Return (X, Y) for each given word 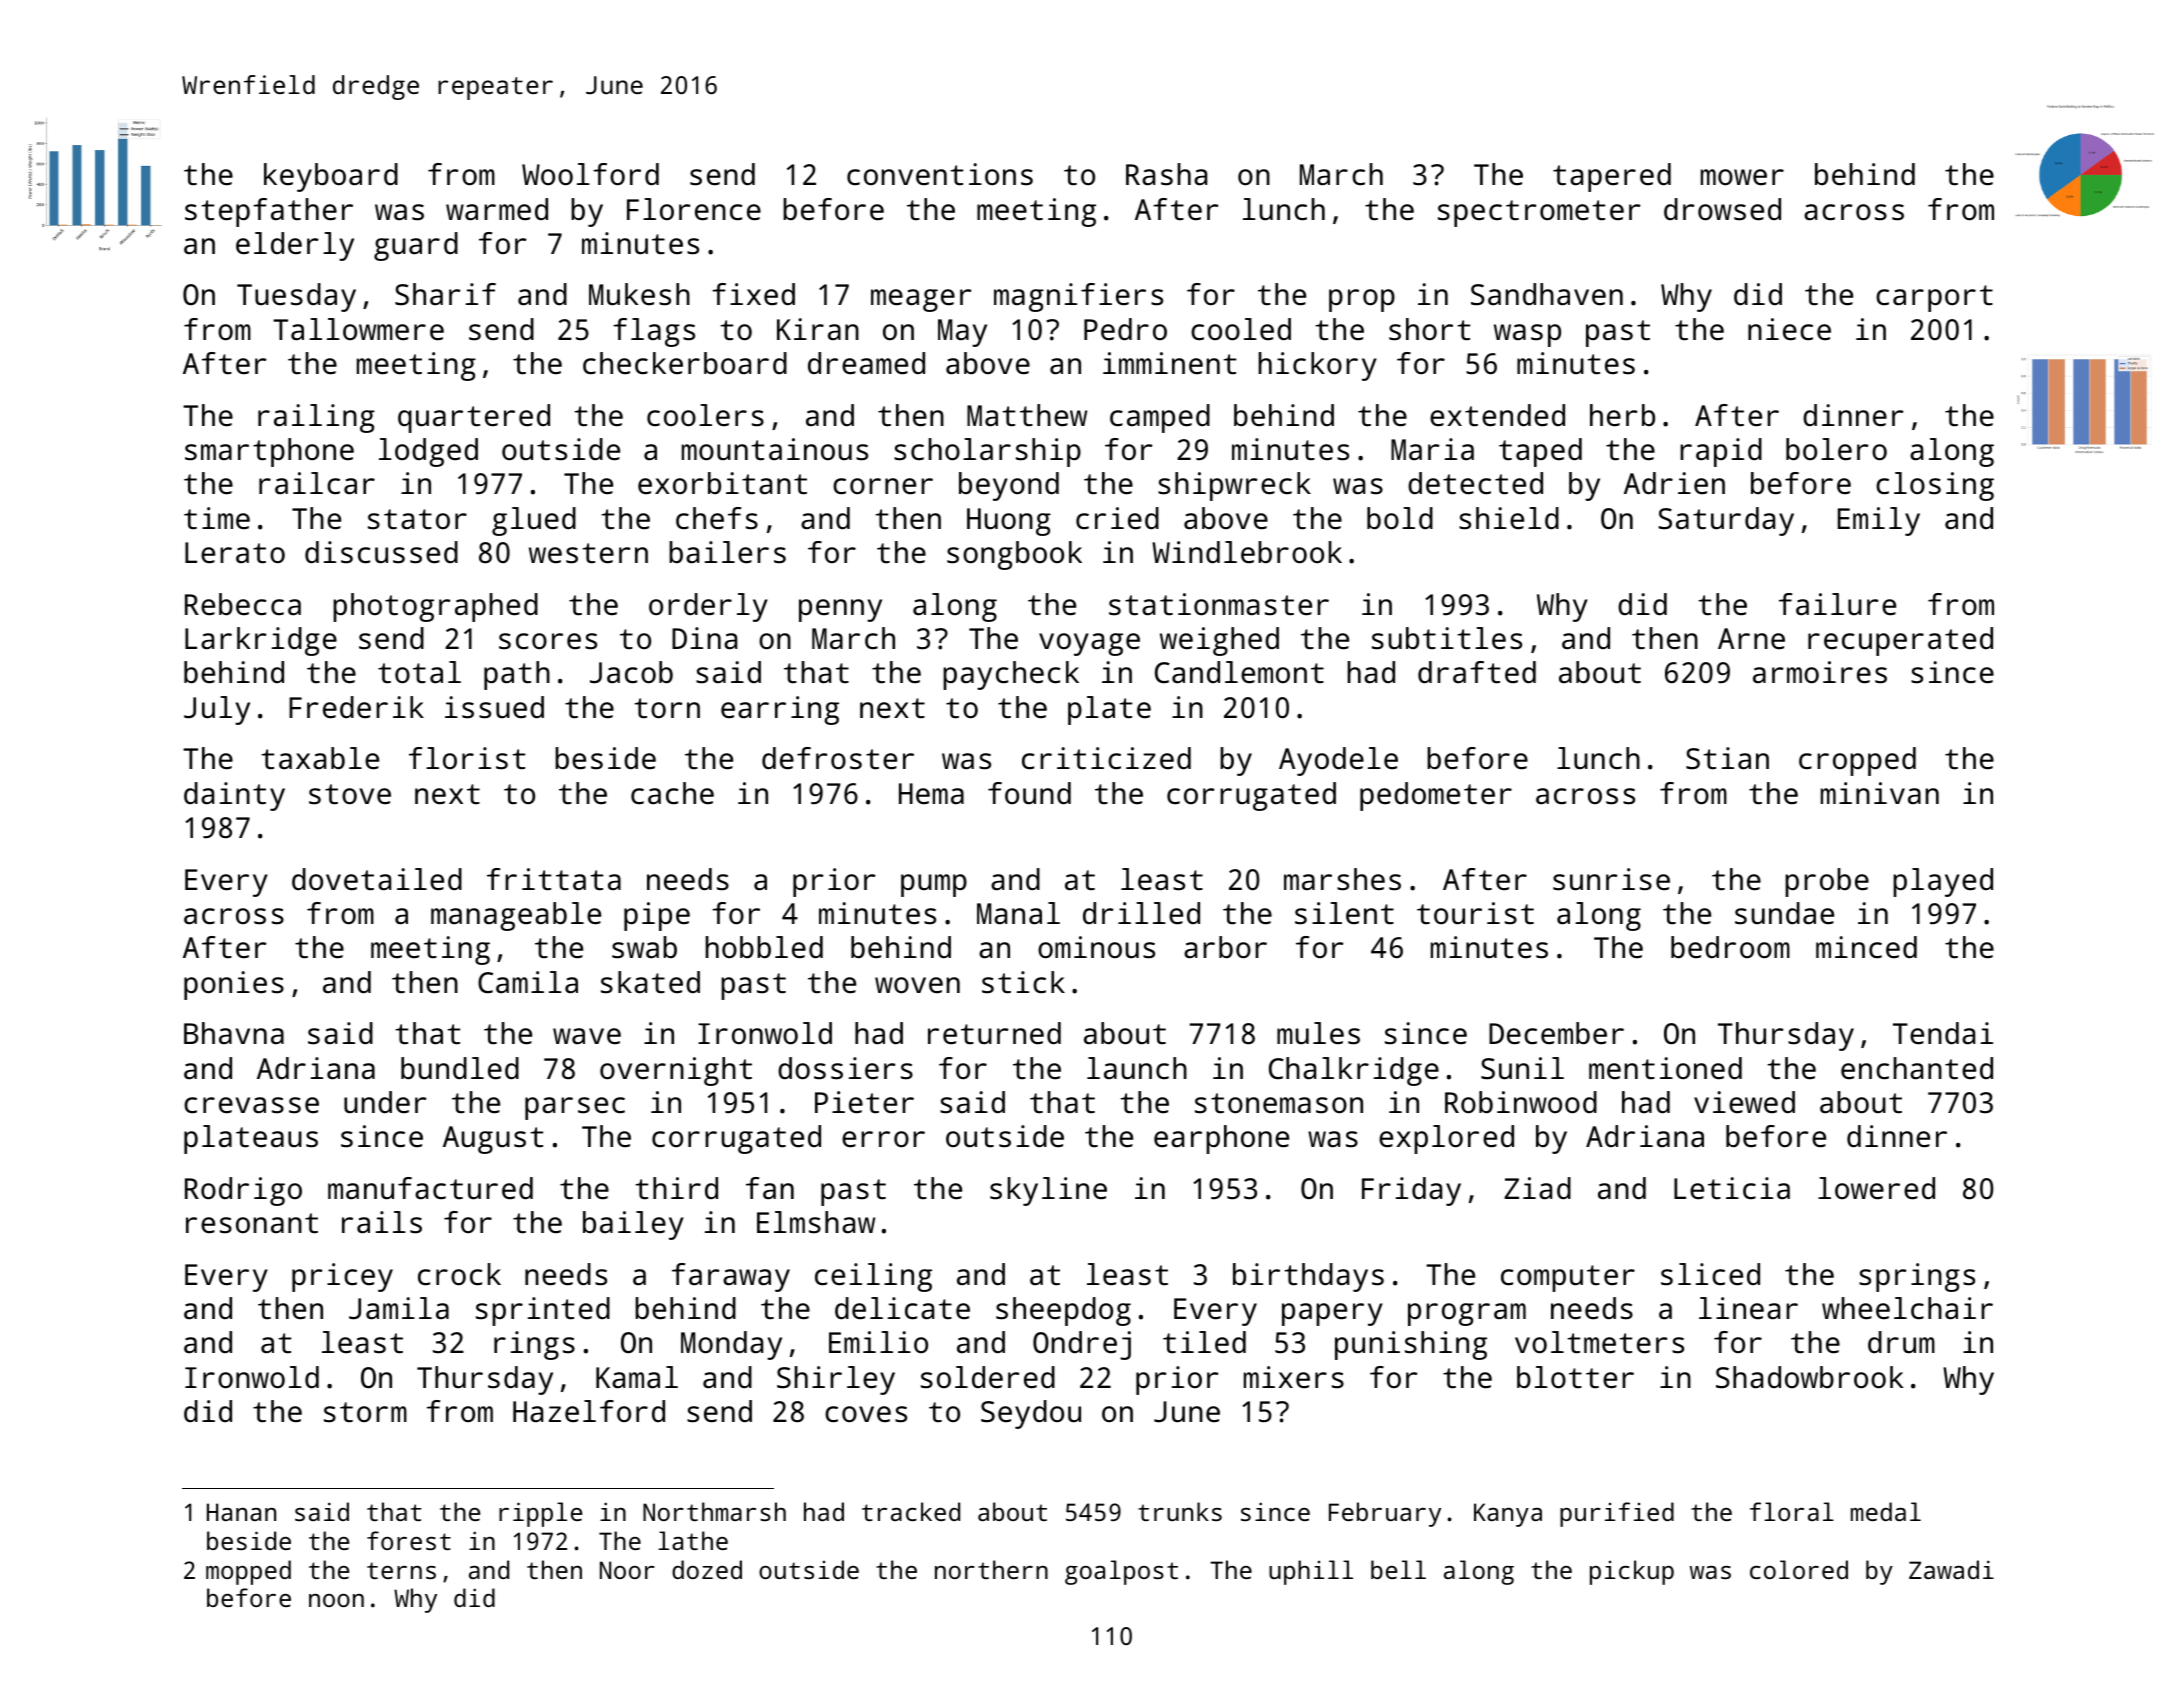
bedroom (1730, 947)
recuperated (1900, 641)
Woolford (590, 174)
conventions (940, 174)
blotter (1575, 1377)
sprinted (543, 1311)
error (883, 1139)
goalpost (1121, 1572)
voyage (1089, 644)
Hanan (241, 1512)
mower (1742, 177)
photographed (435, 607)
